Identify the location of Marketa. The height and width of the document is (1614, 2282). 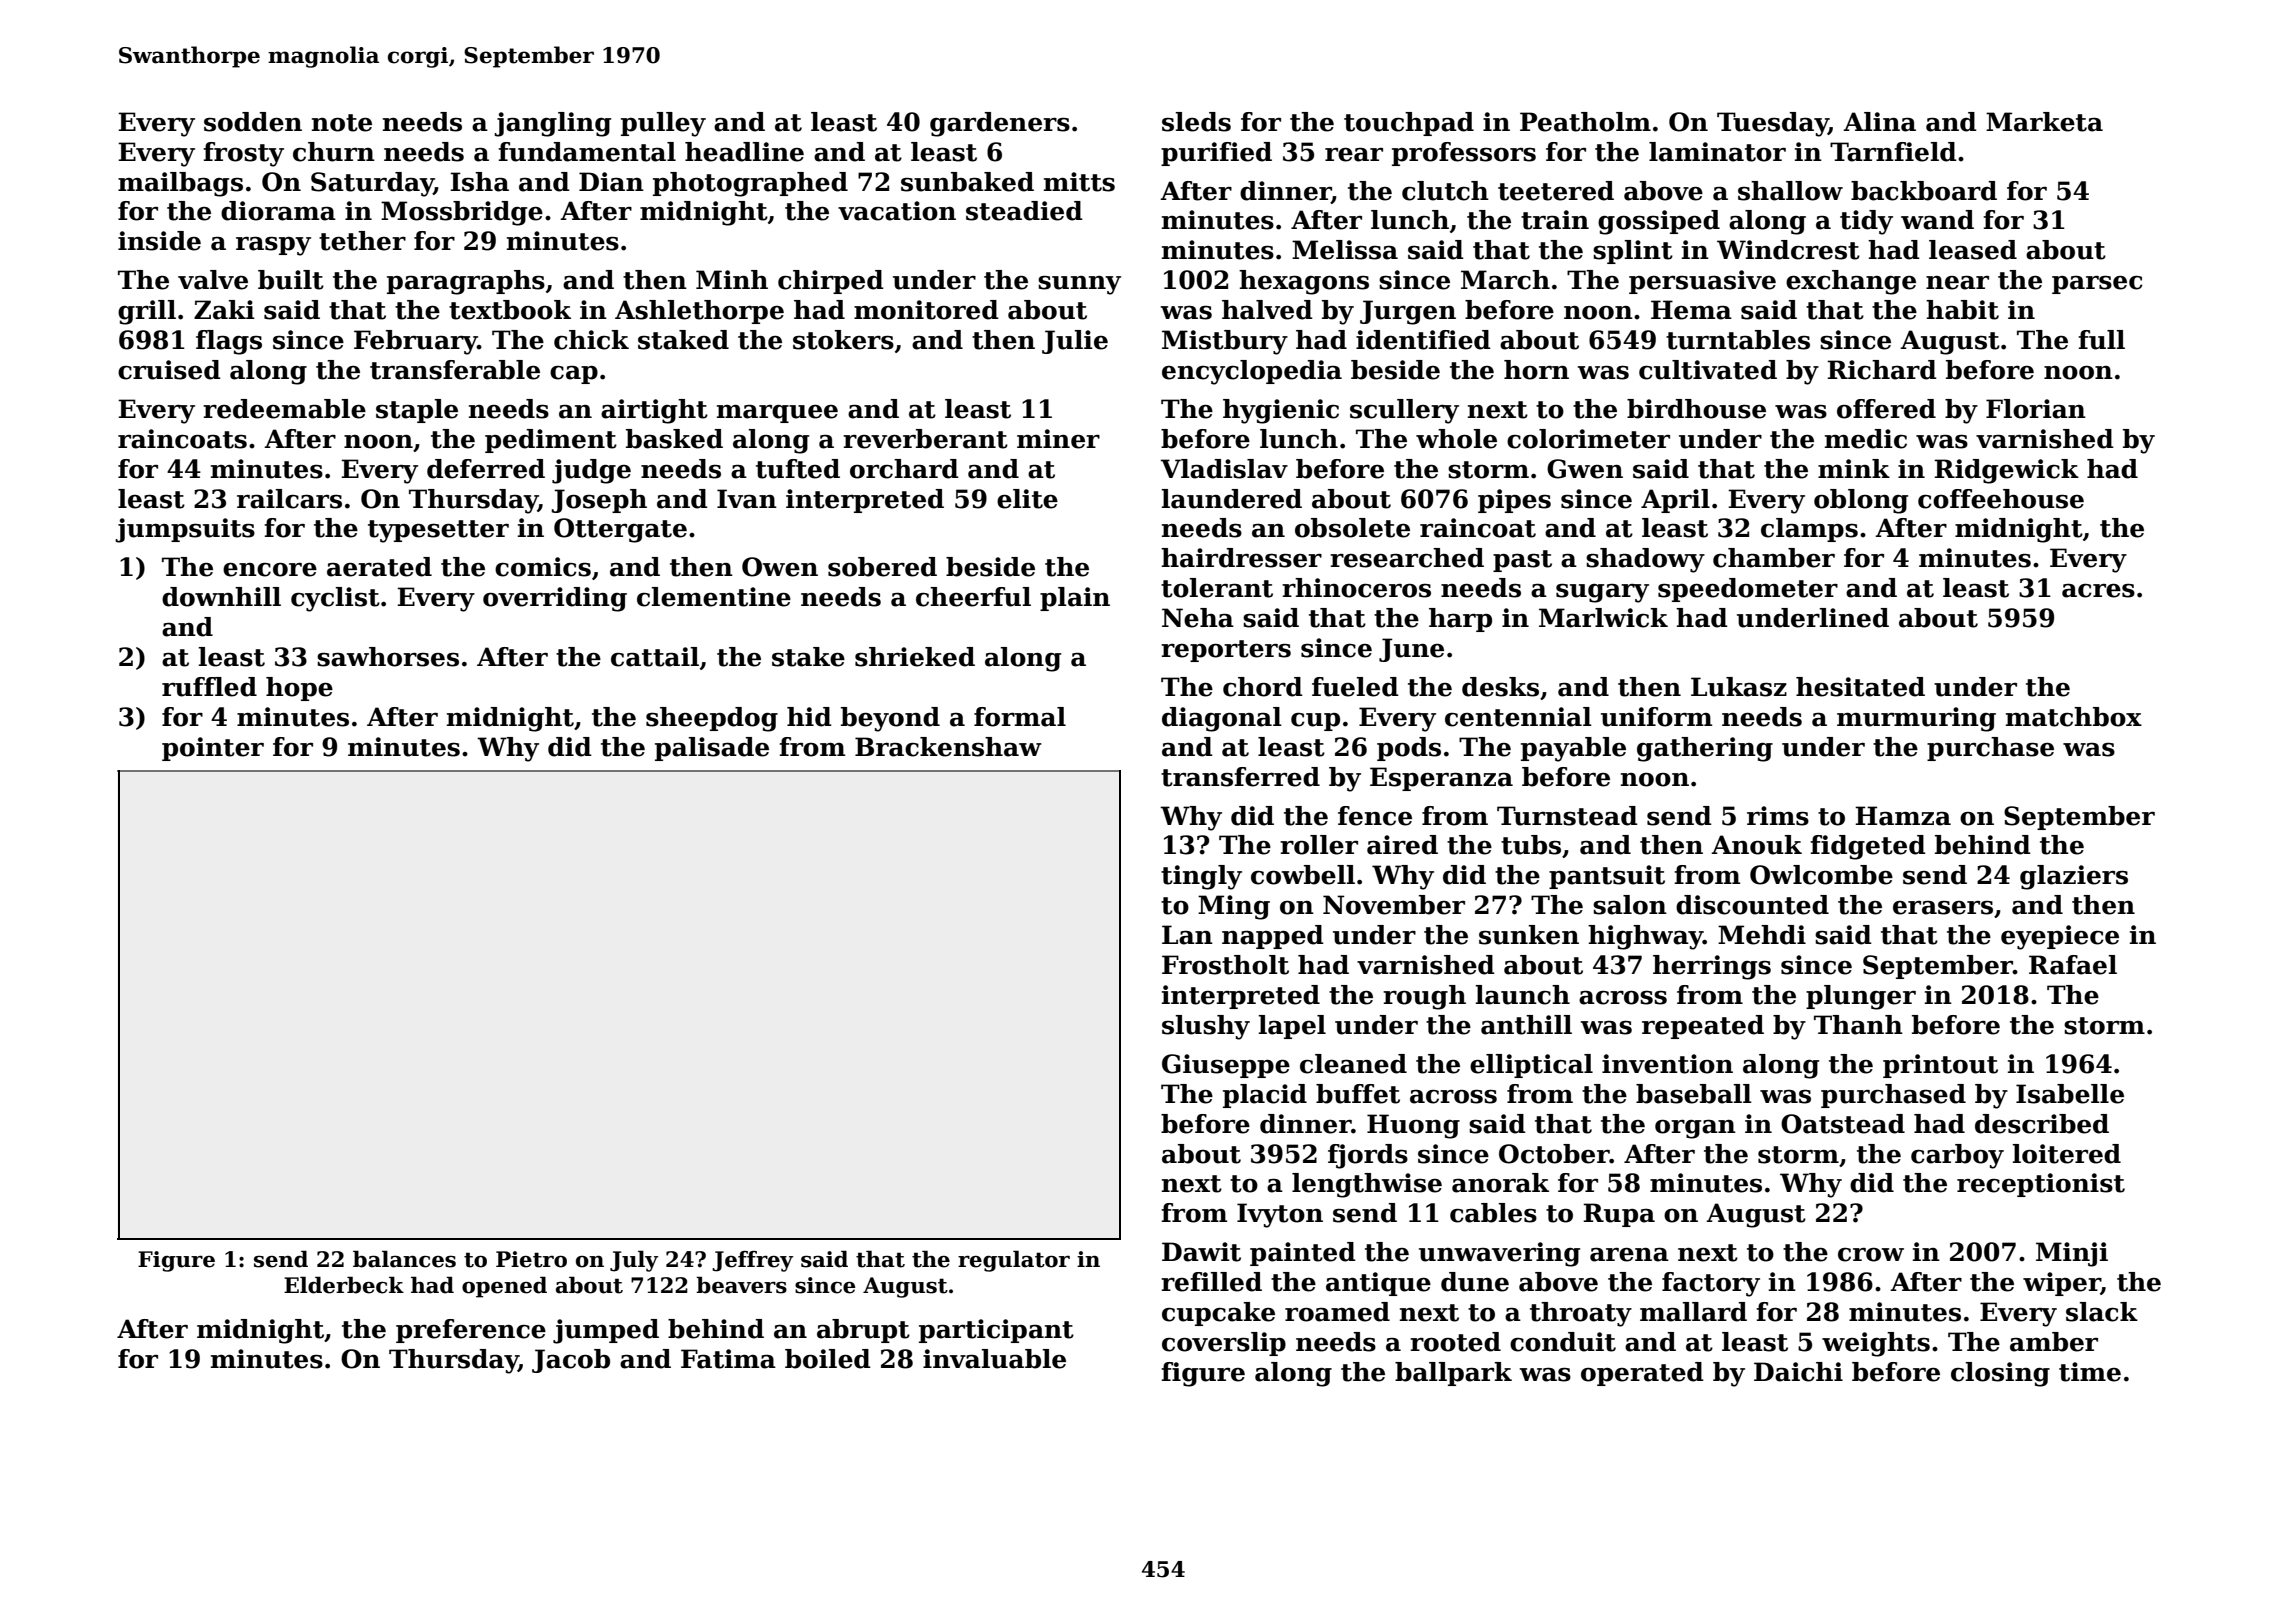
(2044, 122).
